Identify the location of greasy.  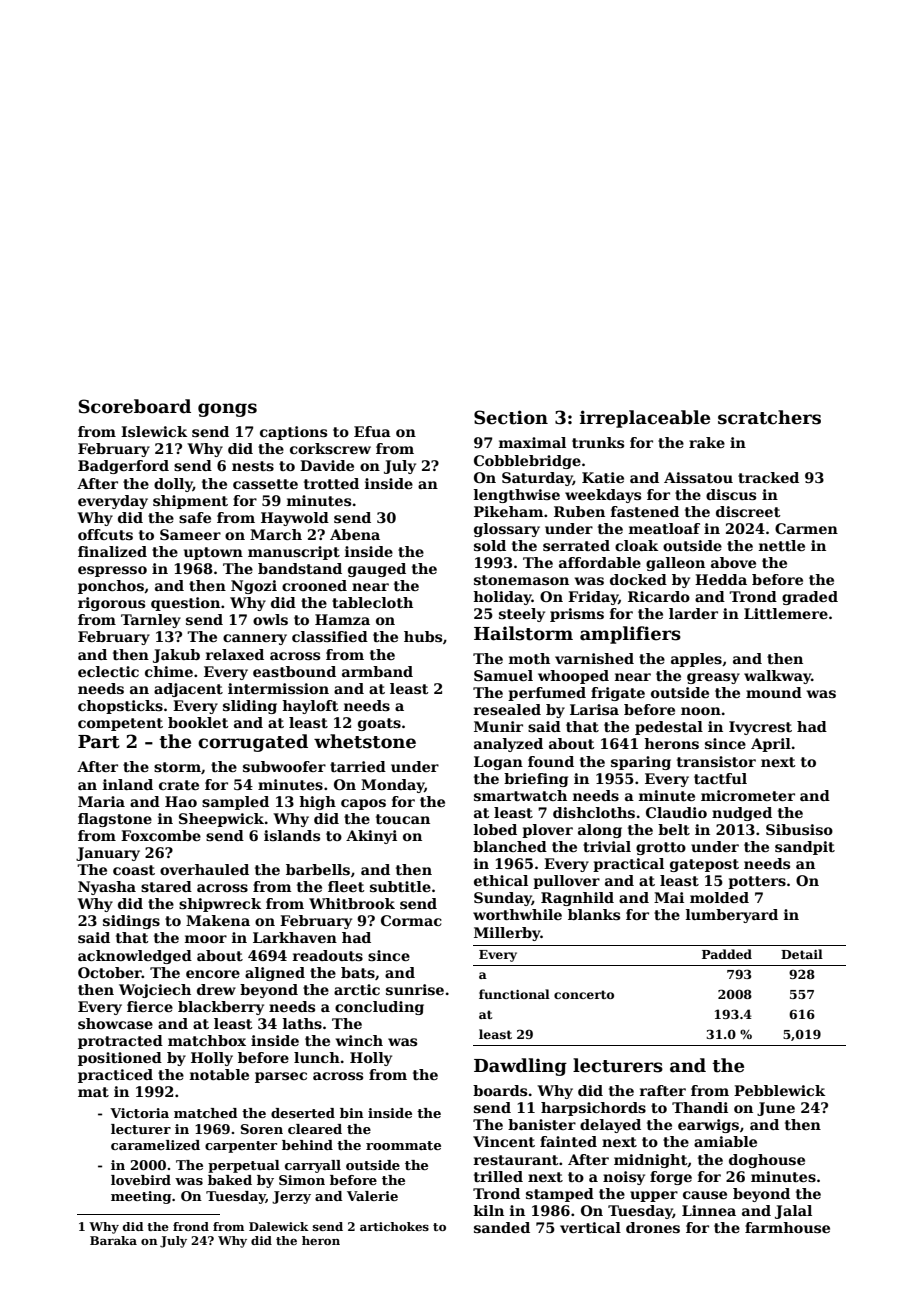
(713, 678).
